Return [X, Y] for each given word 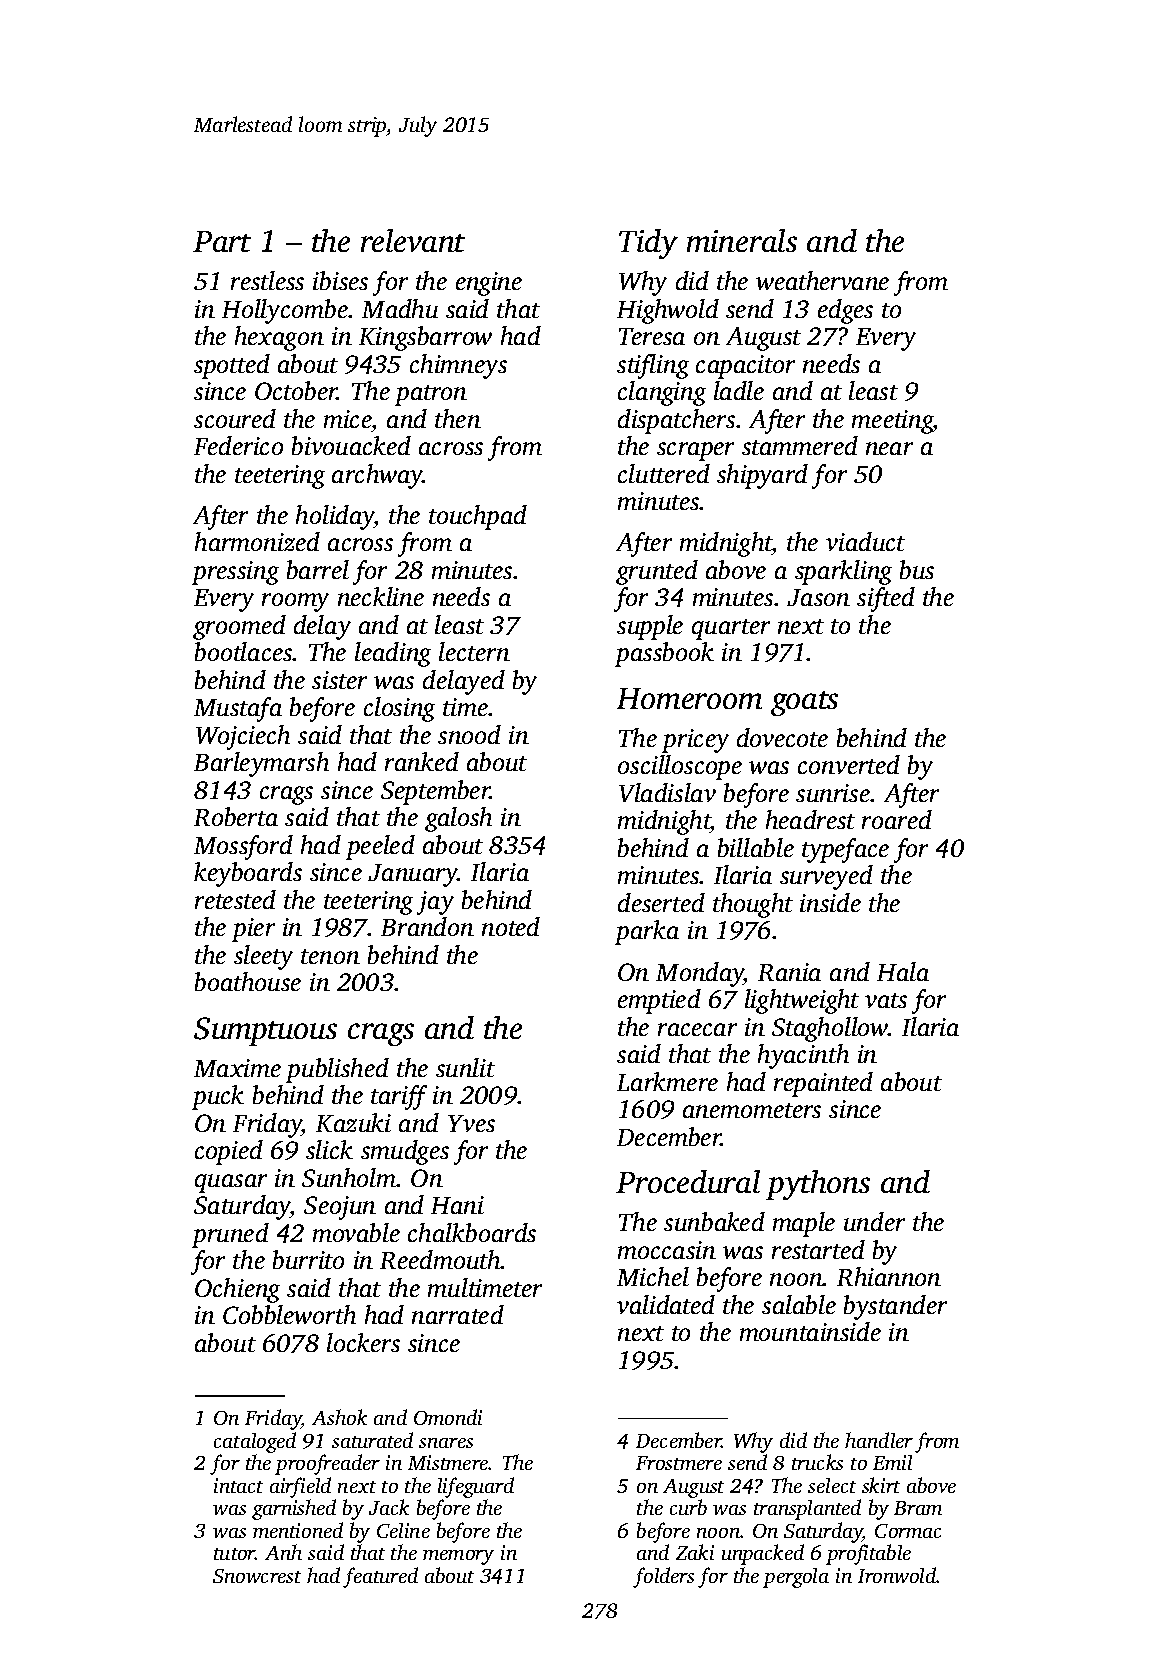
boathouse [248, 981]
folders [663, 1577]
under [874, 1221]
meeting [892, 422]
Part [222, 241]
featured [380, 1577]
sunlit [465, 1067]
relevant [413, 240]
